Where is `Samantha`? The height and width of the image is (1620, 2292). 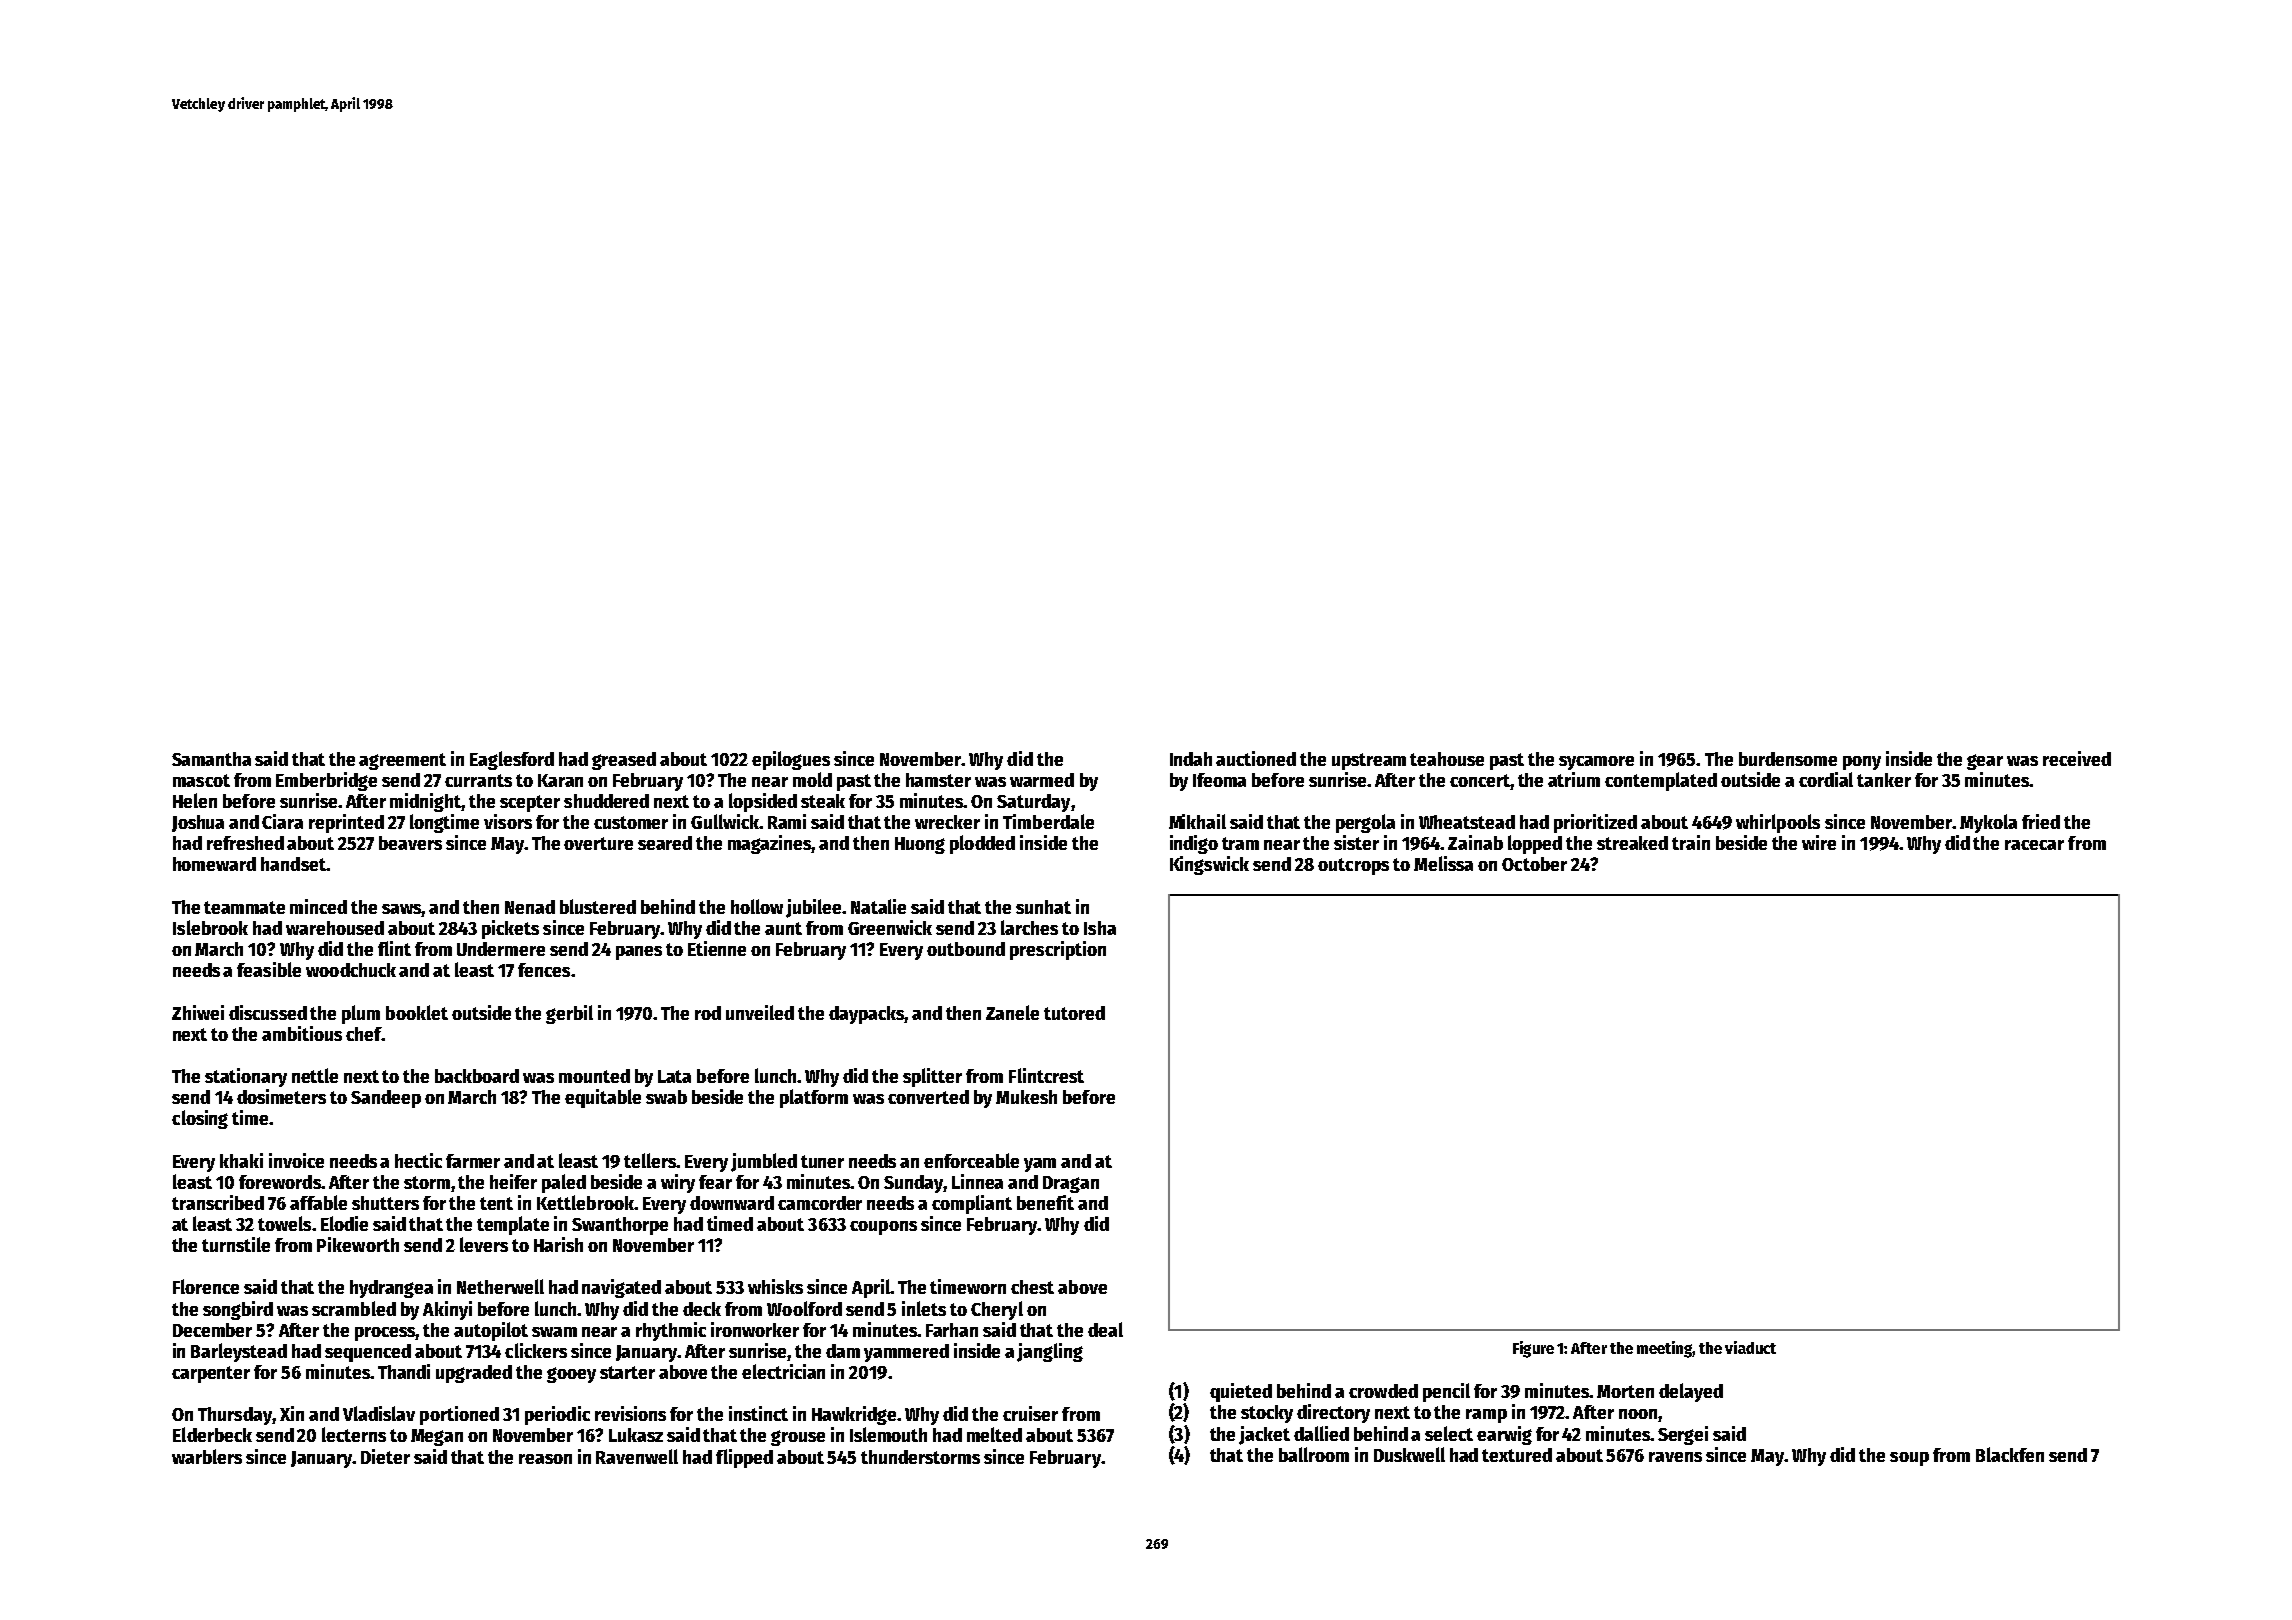 Samantha is located at coordinates (211, 759).
